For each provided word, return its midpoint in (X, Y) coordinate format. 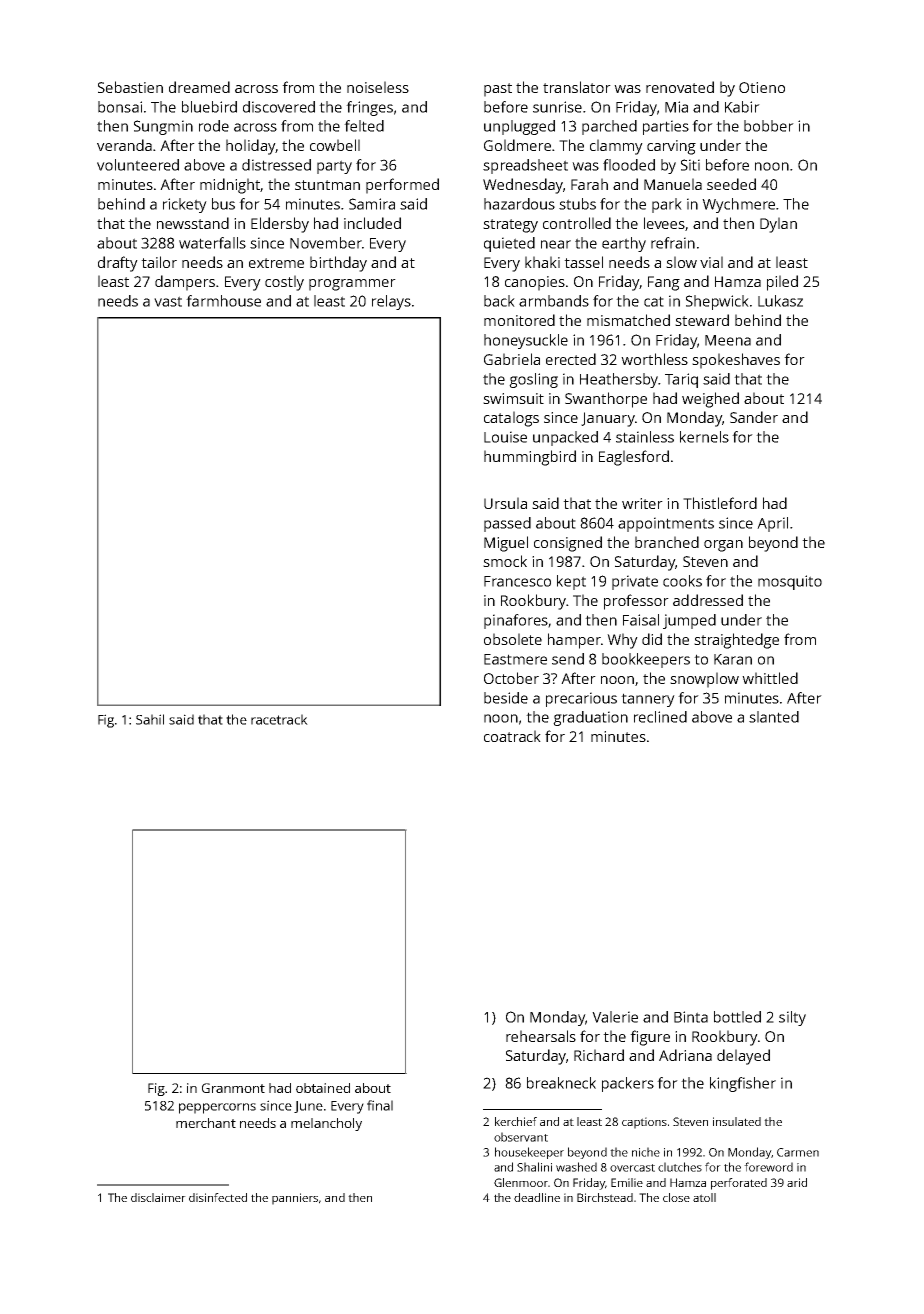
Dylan (778, 225)
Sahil (150, 719)
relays (391, 302)
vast (168, 301)
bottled (737, 1017)
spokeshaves (736, 361)
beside (506, 698)
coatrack (512, 736)
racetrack (279, 719)
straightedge (736, 641)
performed (402, 186)
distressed (276, 165)
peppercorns (217, 1108)
